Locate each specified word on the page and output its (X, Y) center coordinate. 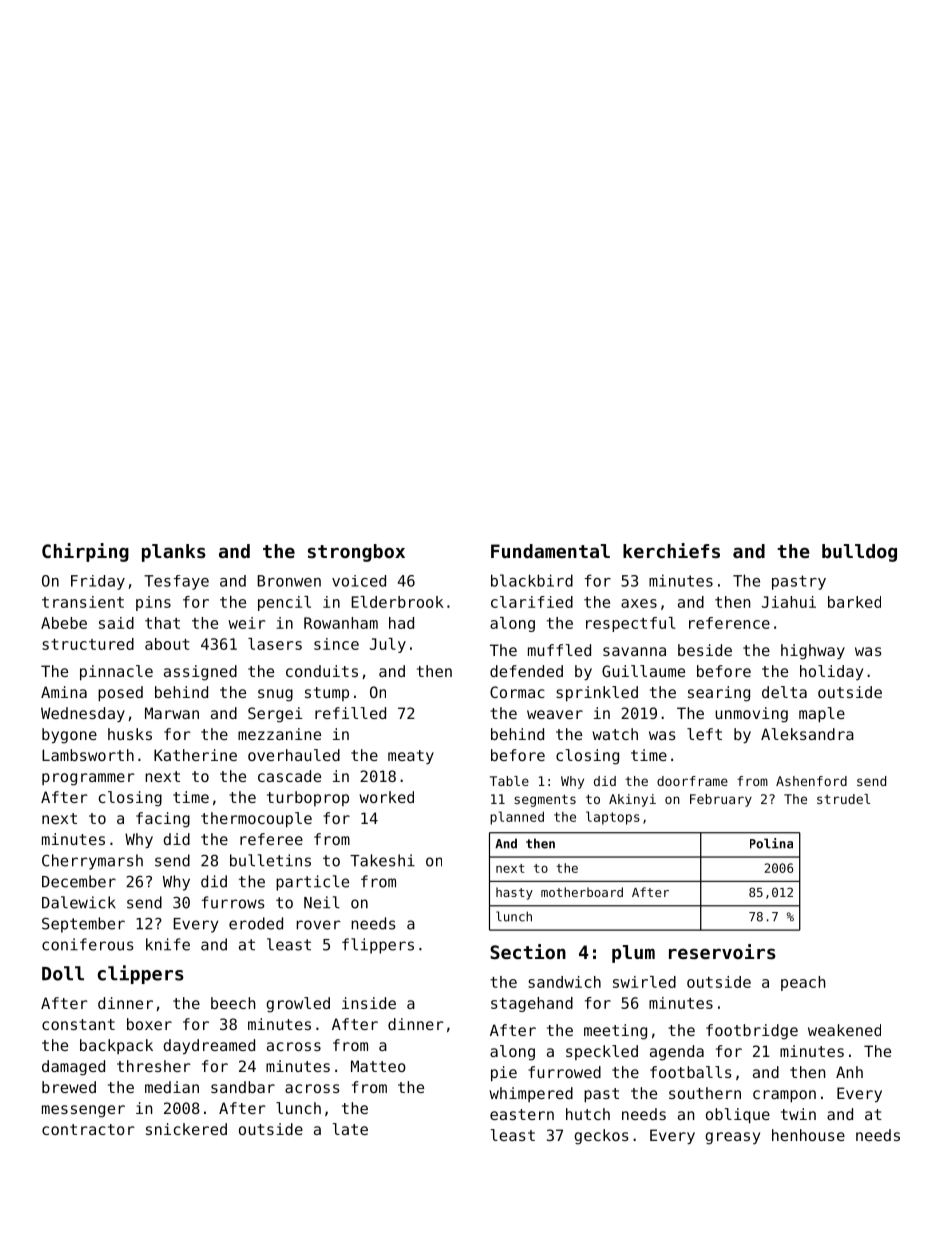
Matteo (378, 1066)
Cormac (517, 692)
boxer (149, 1024)
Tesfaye (176, 582)
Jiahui (789, 602)
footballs (691, 1072)
